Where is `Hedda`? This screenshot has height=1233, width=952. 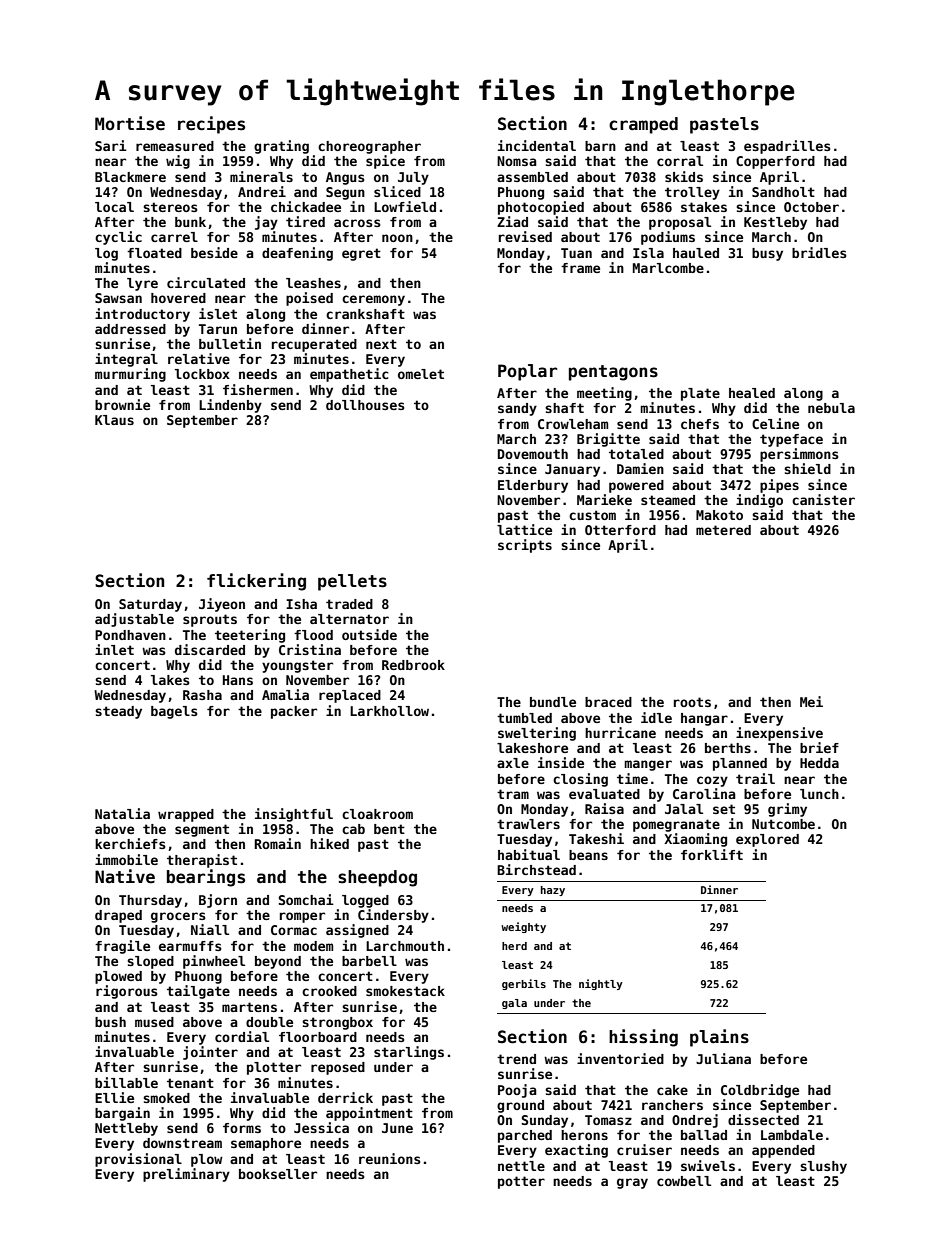
Hedda is located at coordinates (819, 763).
